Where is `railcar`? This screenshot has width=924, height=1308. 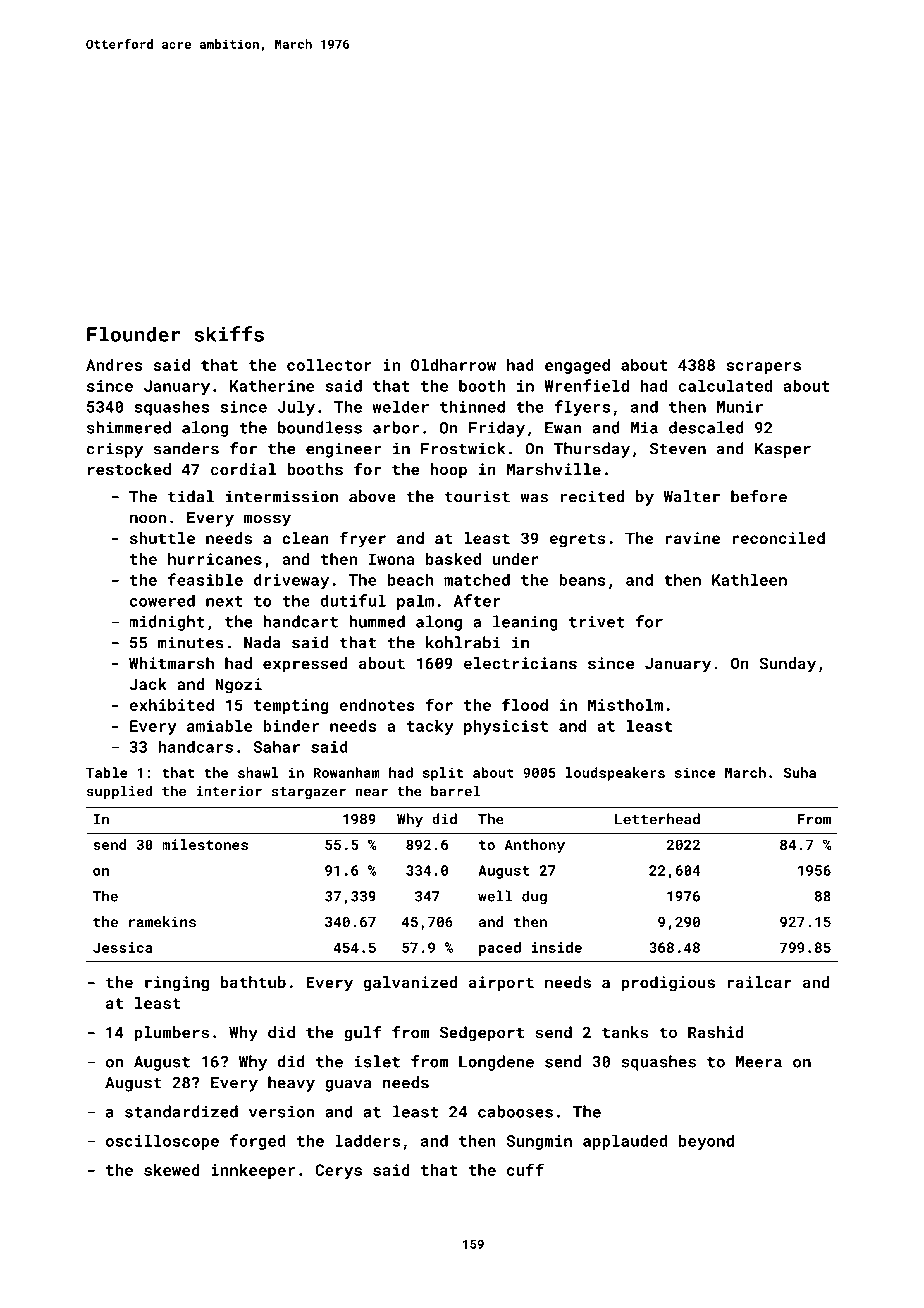 railcar is located at coordinates (760, 982).
